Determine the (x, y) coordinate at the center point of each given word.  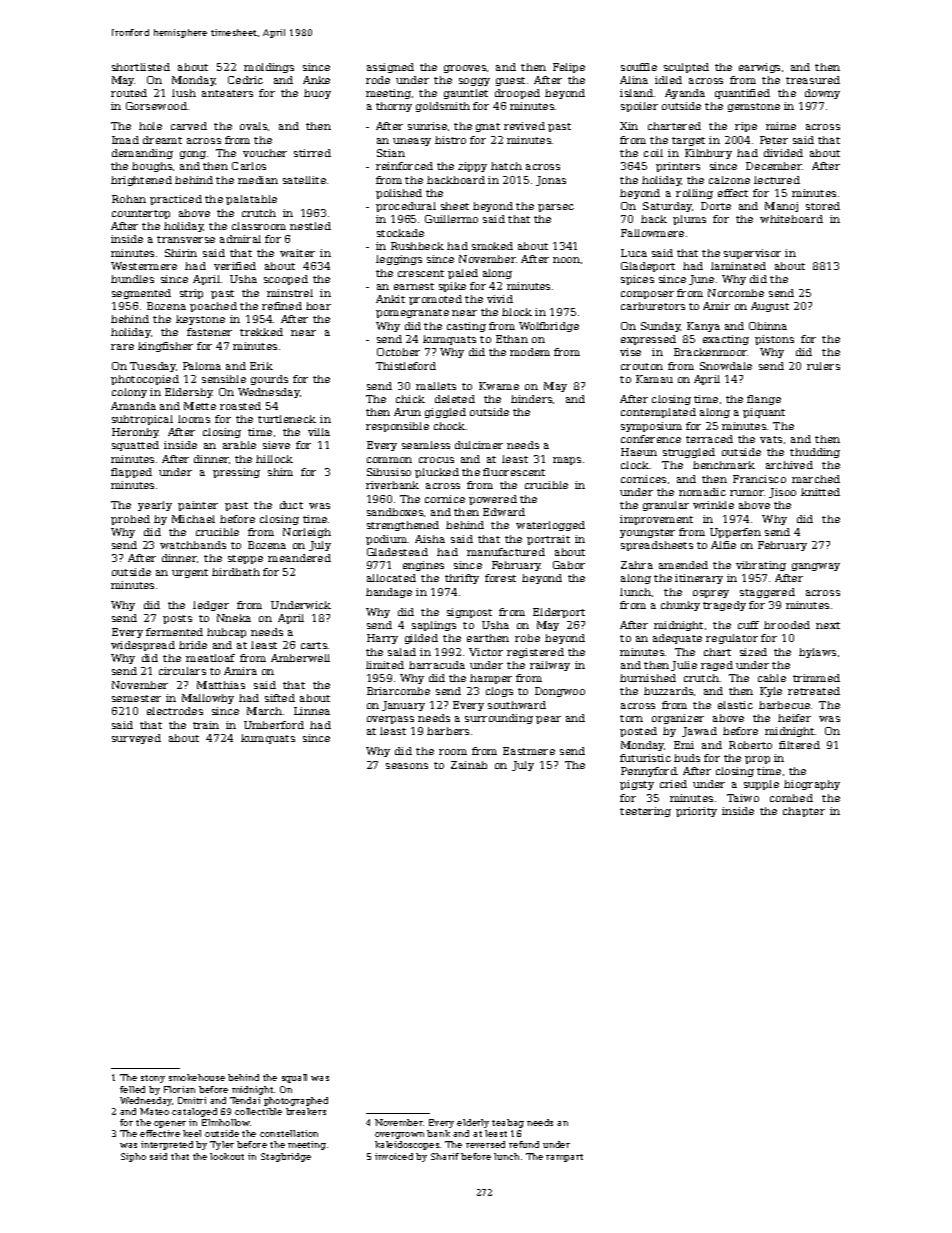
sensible (224, 379)
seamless (426, 445)
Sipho (133, 1157)
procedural (406, 207)
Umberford (274, 725)
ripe (746, 127)
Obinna (768, 326)
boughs (152, 167)
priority (696, 812)
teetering (645, 812)
